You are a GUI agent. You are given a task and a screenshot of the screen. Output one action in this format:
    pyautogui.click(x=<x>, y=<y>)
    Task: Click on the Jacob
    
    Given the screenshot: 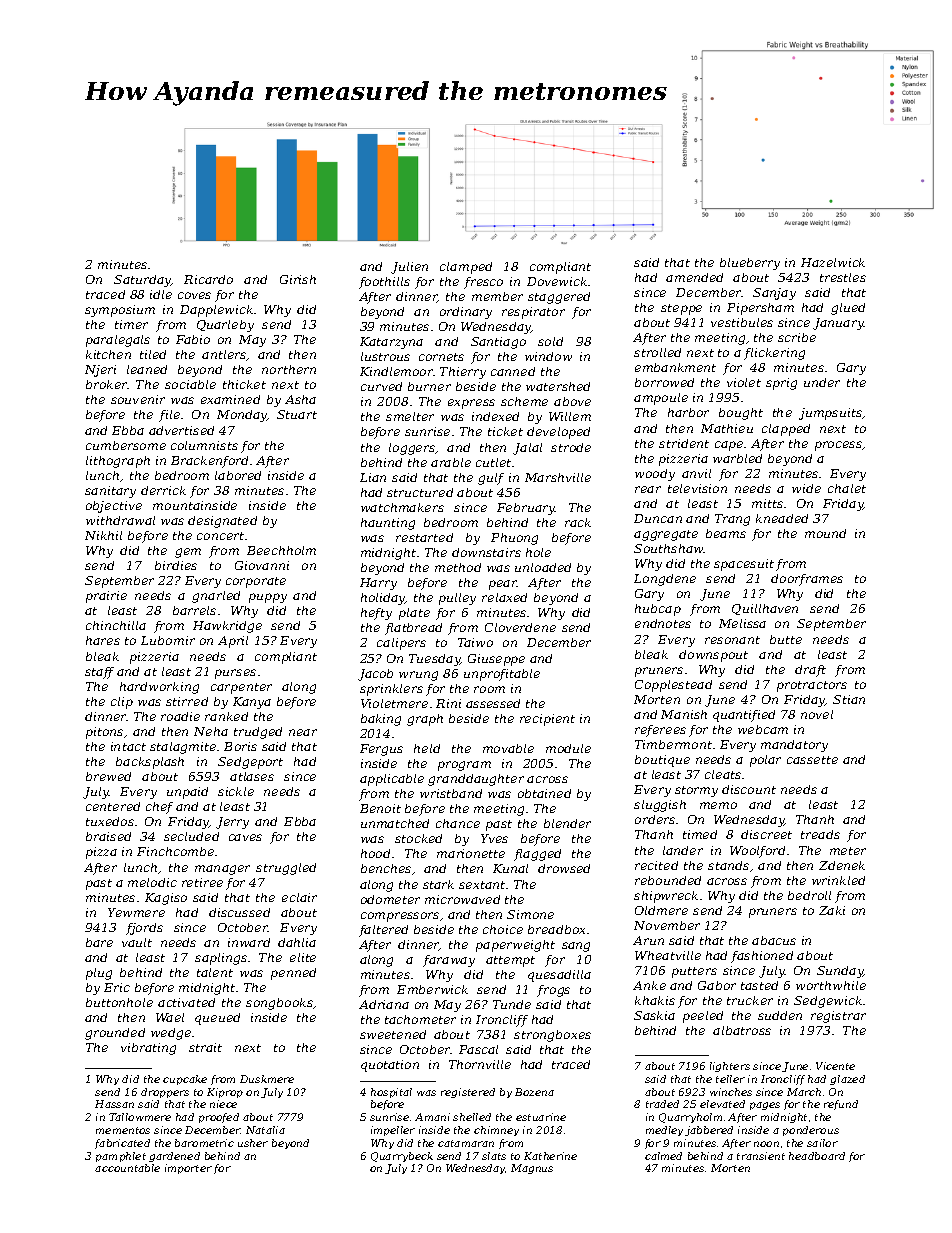 What is the action you would take?
    pyautogui.click(x=375, y=675)
